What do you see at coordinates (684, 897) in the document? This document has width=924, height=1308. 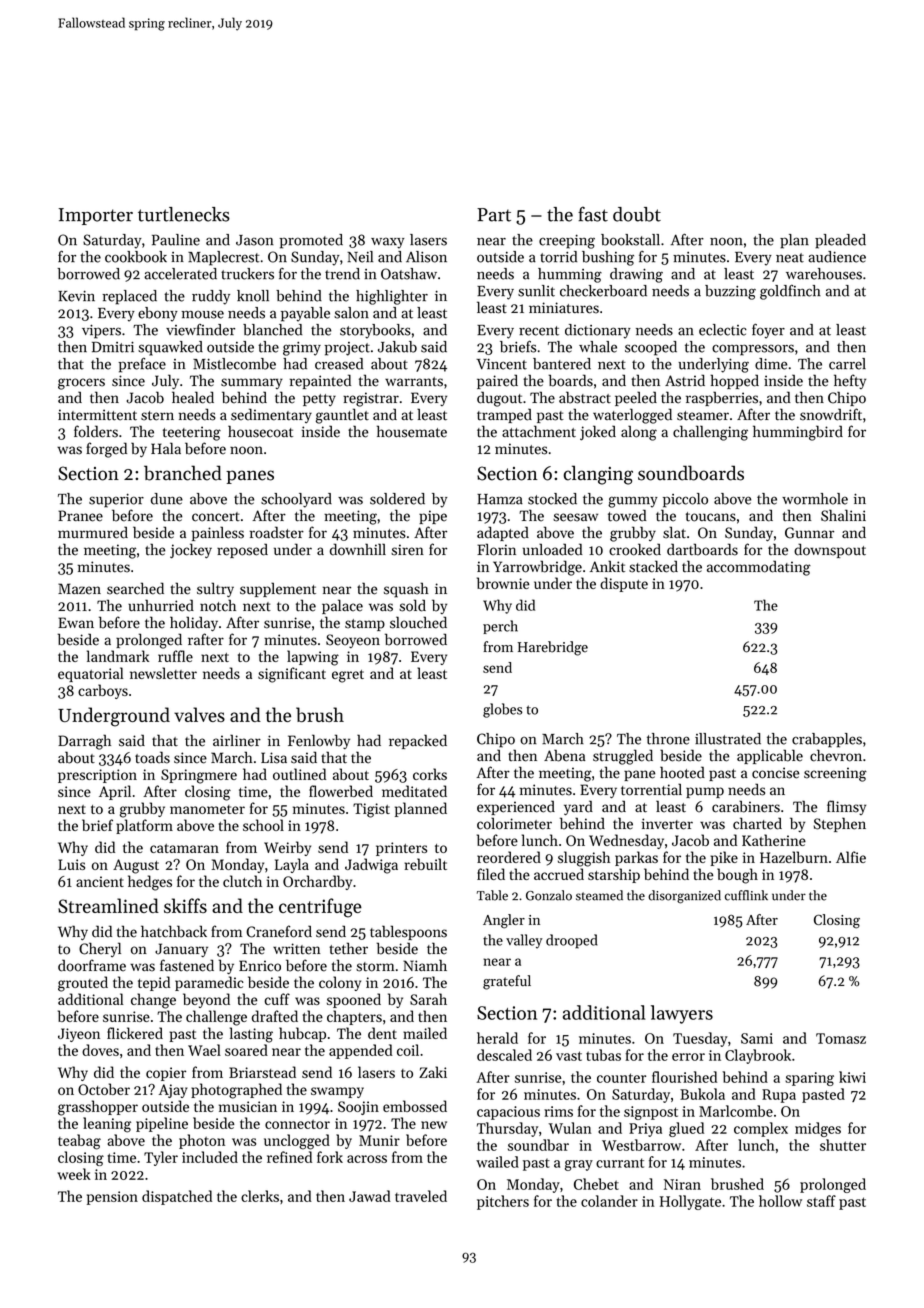 I see `disorganized` at bounding box center [684, 897].
